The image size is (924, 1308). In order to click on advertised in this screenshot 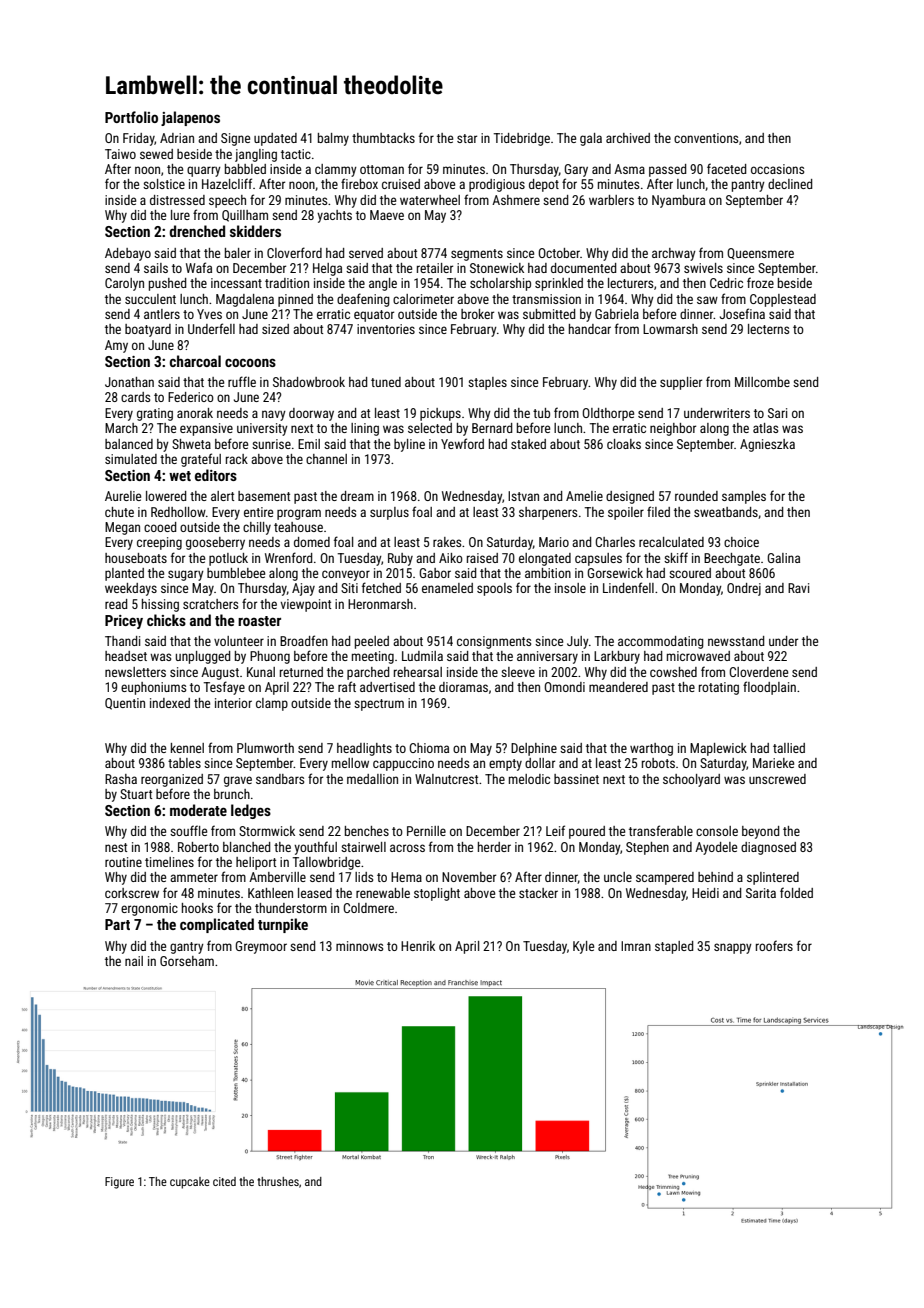, I will do `click(387, 687)`.
